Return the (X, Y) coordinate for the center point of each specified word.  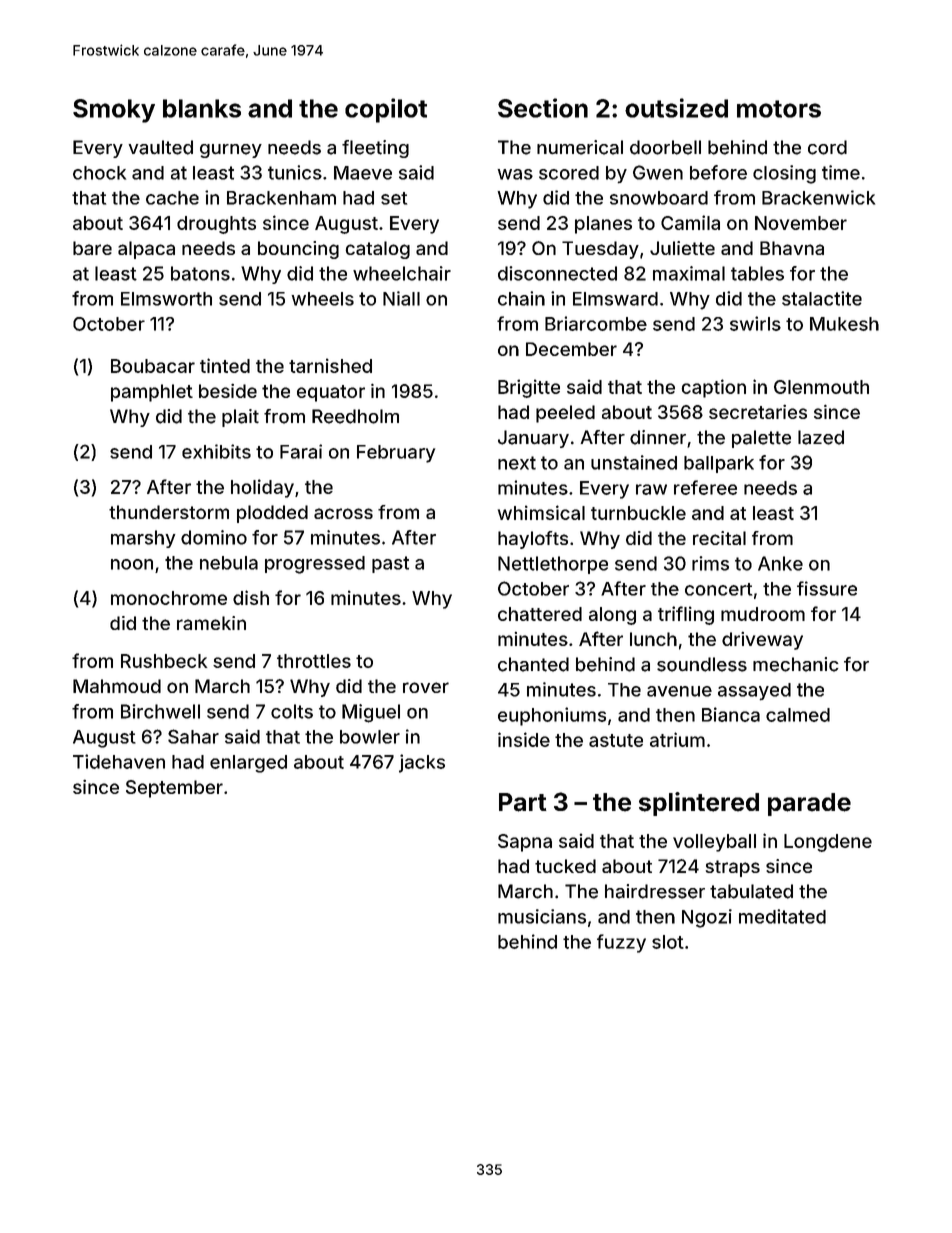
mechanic (796, 664)
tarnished (330, 365)
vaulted (161, 147)
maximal (689, 273)
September (174, 789)
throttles (314, 661)
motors (779, 109)
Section (543, 108)
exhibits (216, 451)
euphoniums (552, 716)
